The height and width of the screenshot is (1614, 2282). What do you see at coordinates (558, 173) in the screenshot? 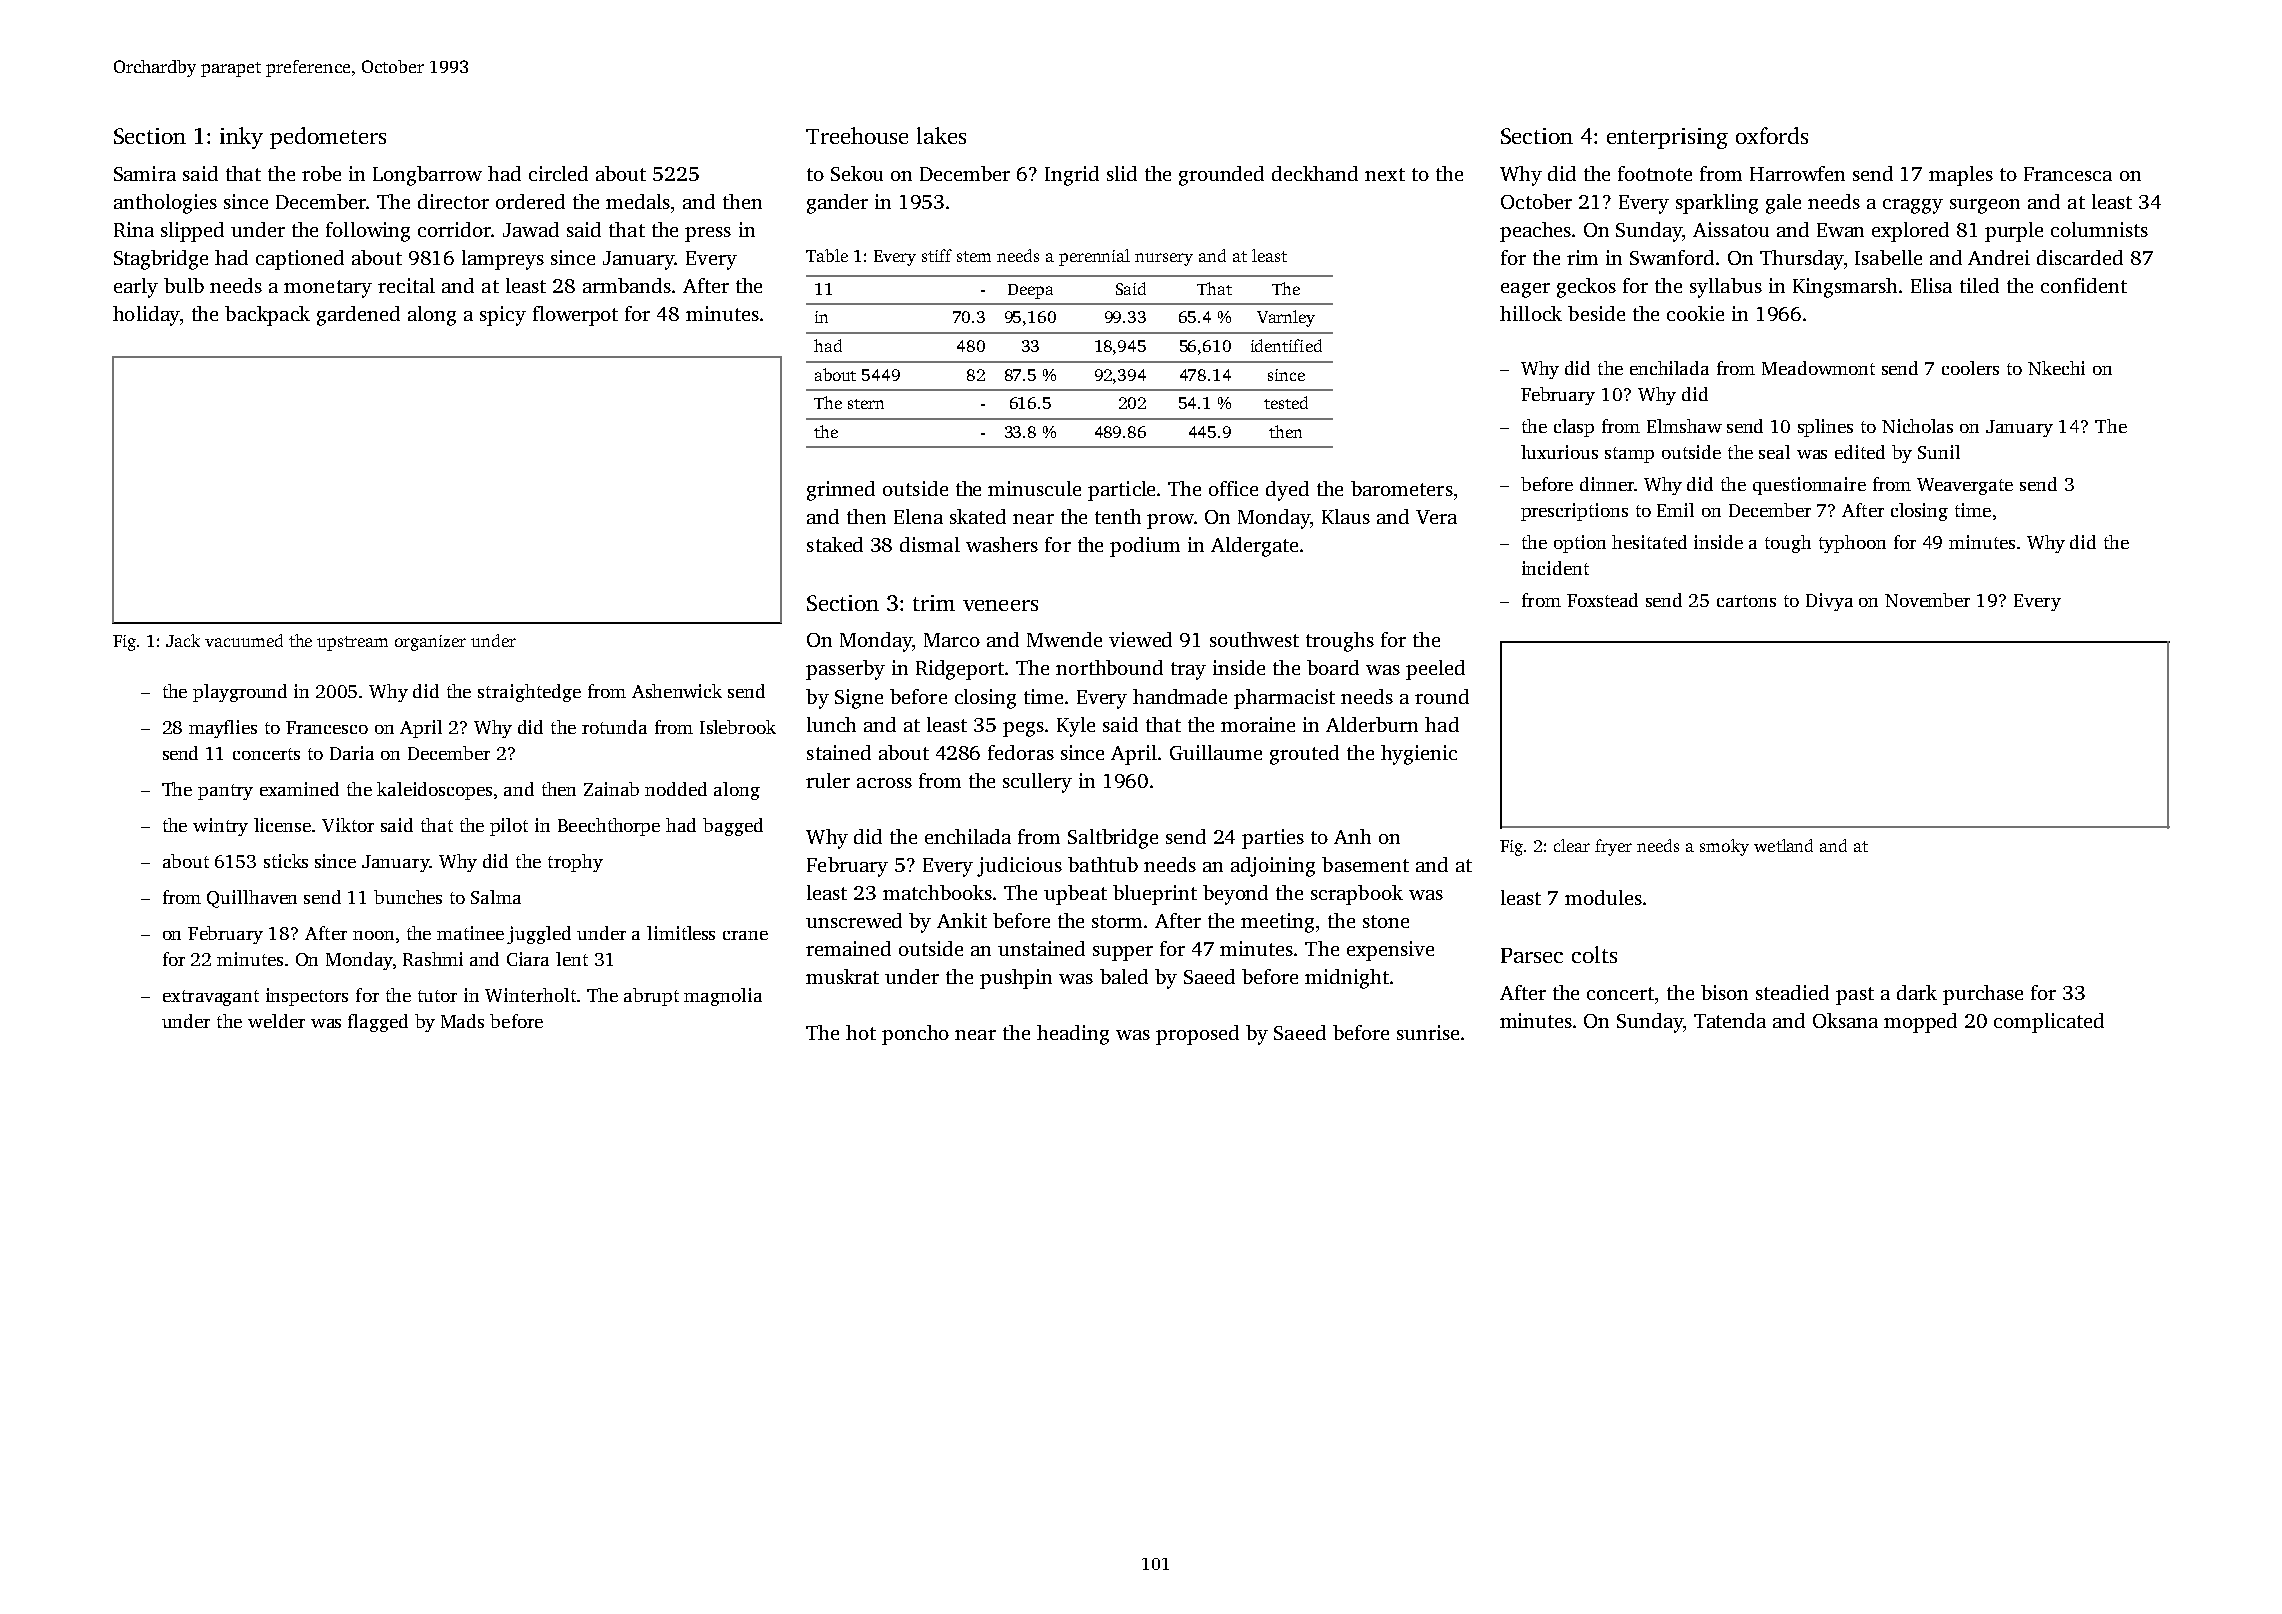
I see `circled` at bounding box center [558, 173].
